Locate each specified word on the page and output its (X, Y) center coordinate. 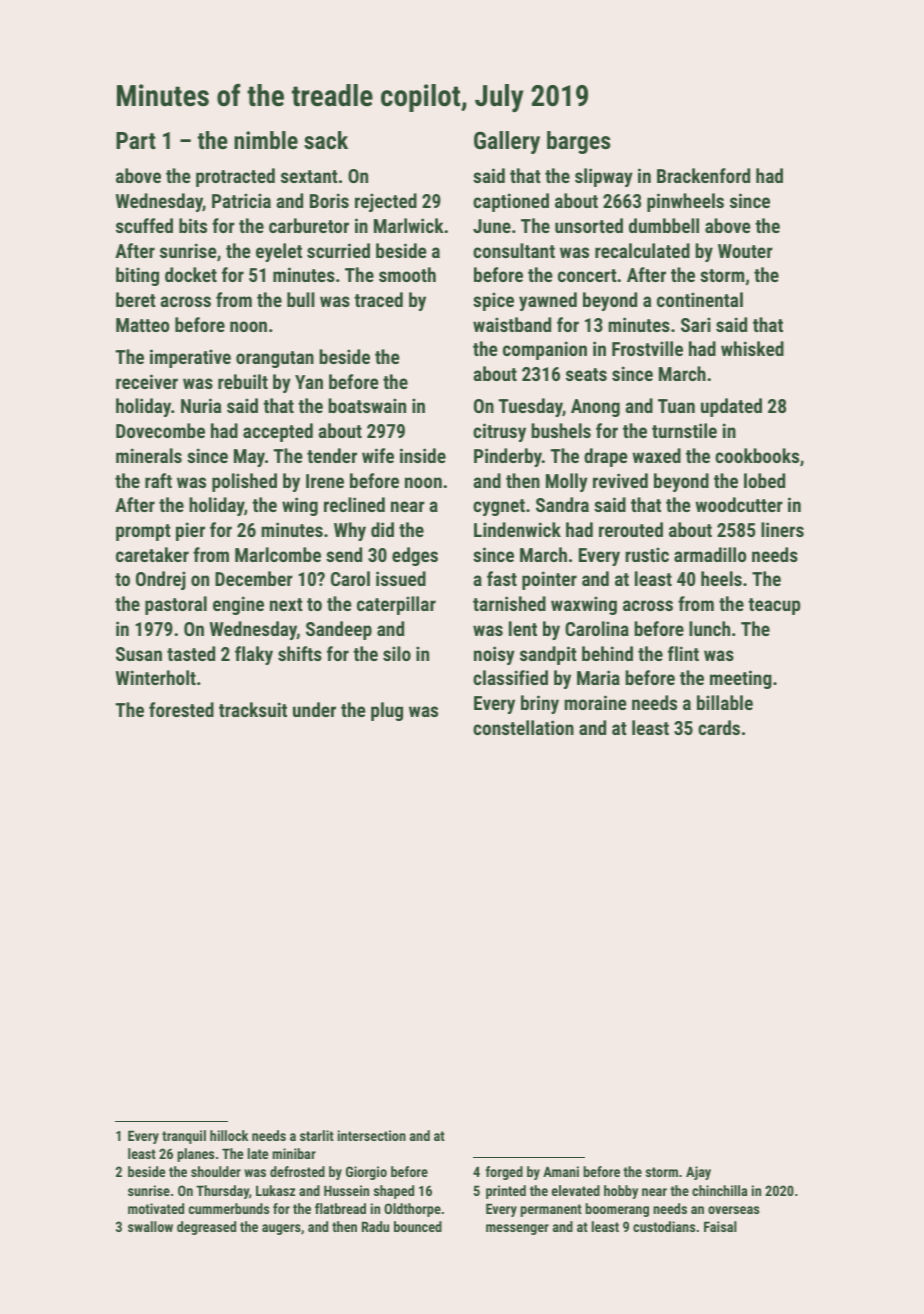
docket (191, 274)
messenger (517, 1229)
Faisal (720, 1226)
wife (378, 455)
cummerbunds (229, 1208)
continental (700, 299)
